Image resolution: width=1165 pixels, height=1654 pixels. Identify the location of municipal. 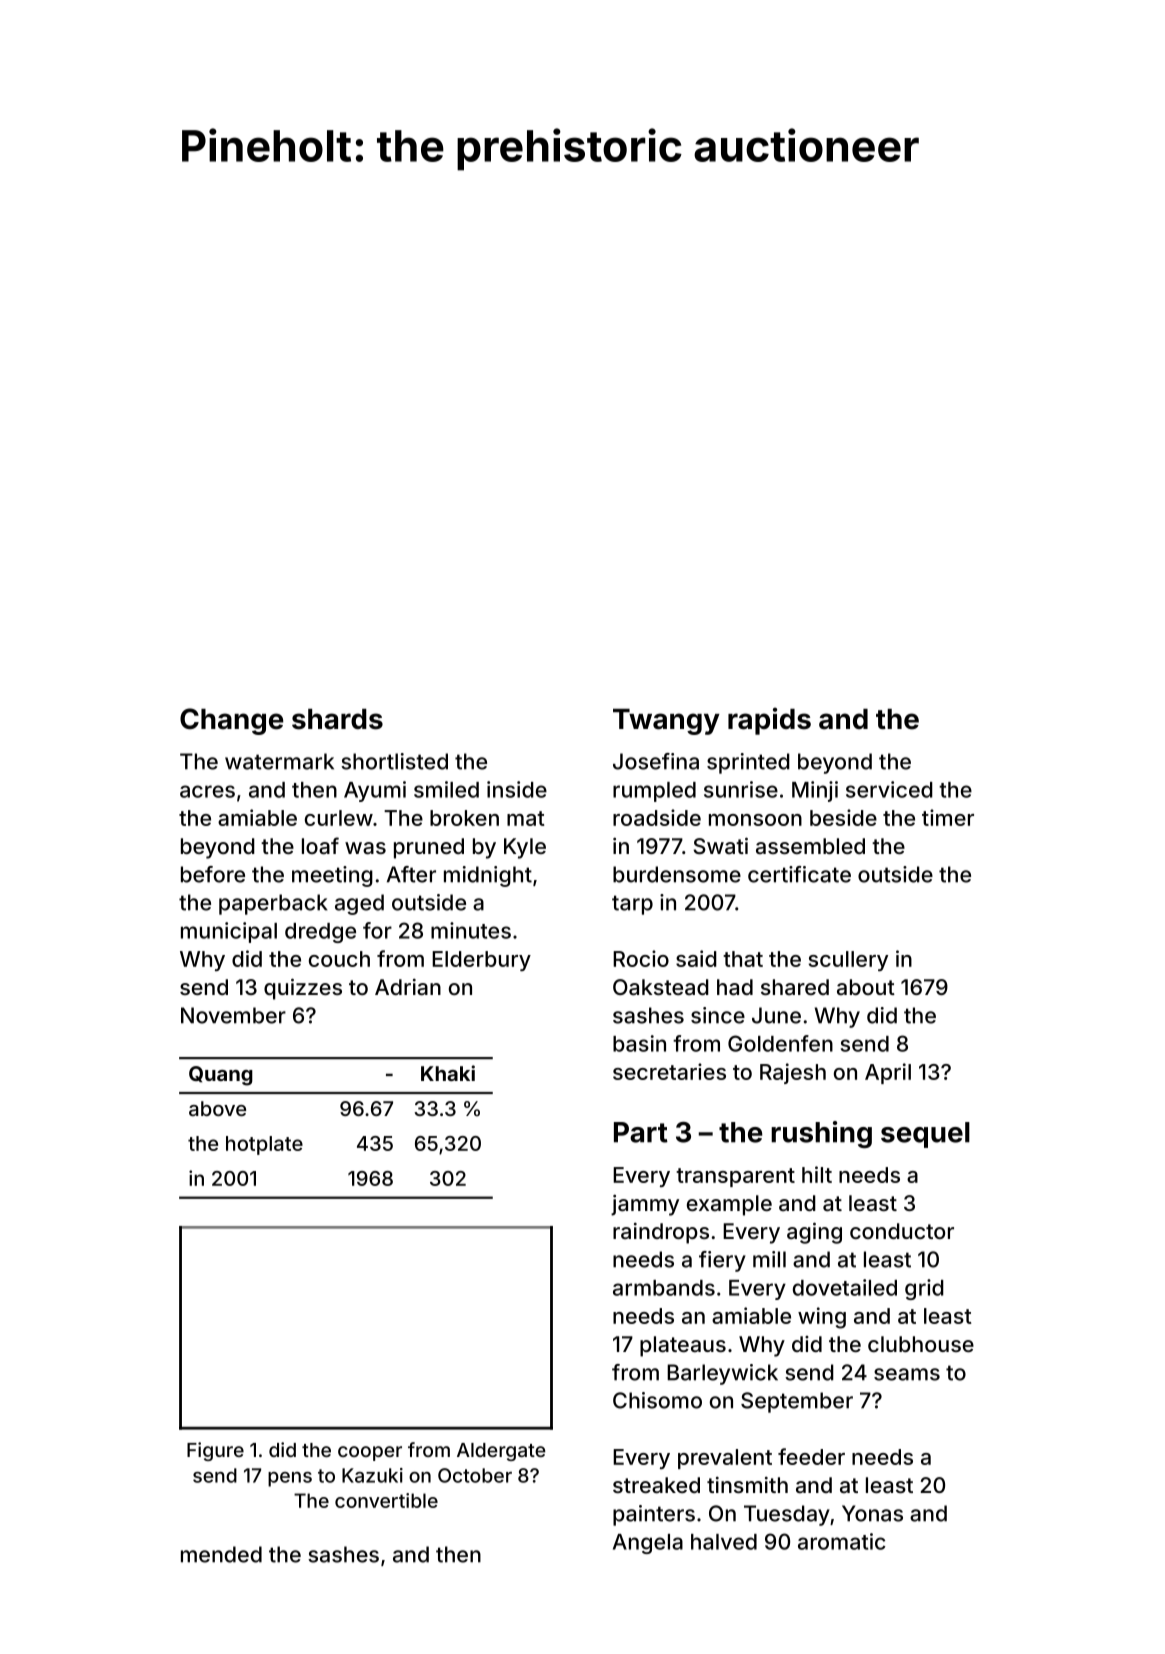
(229, 932).
